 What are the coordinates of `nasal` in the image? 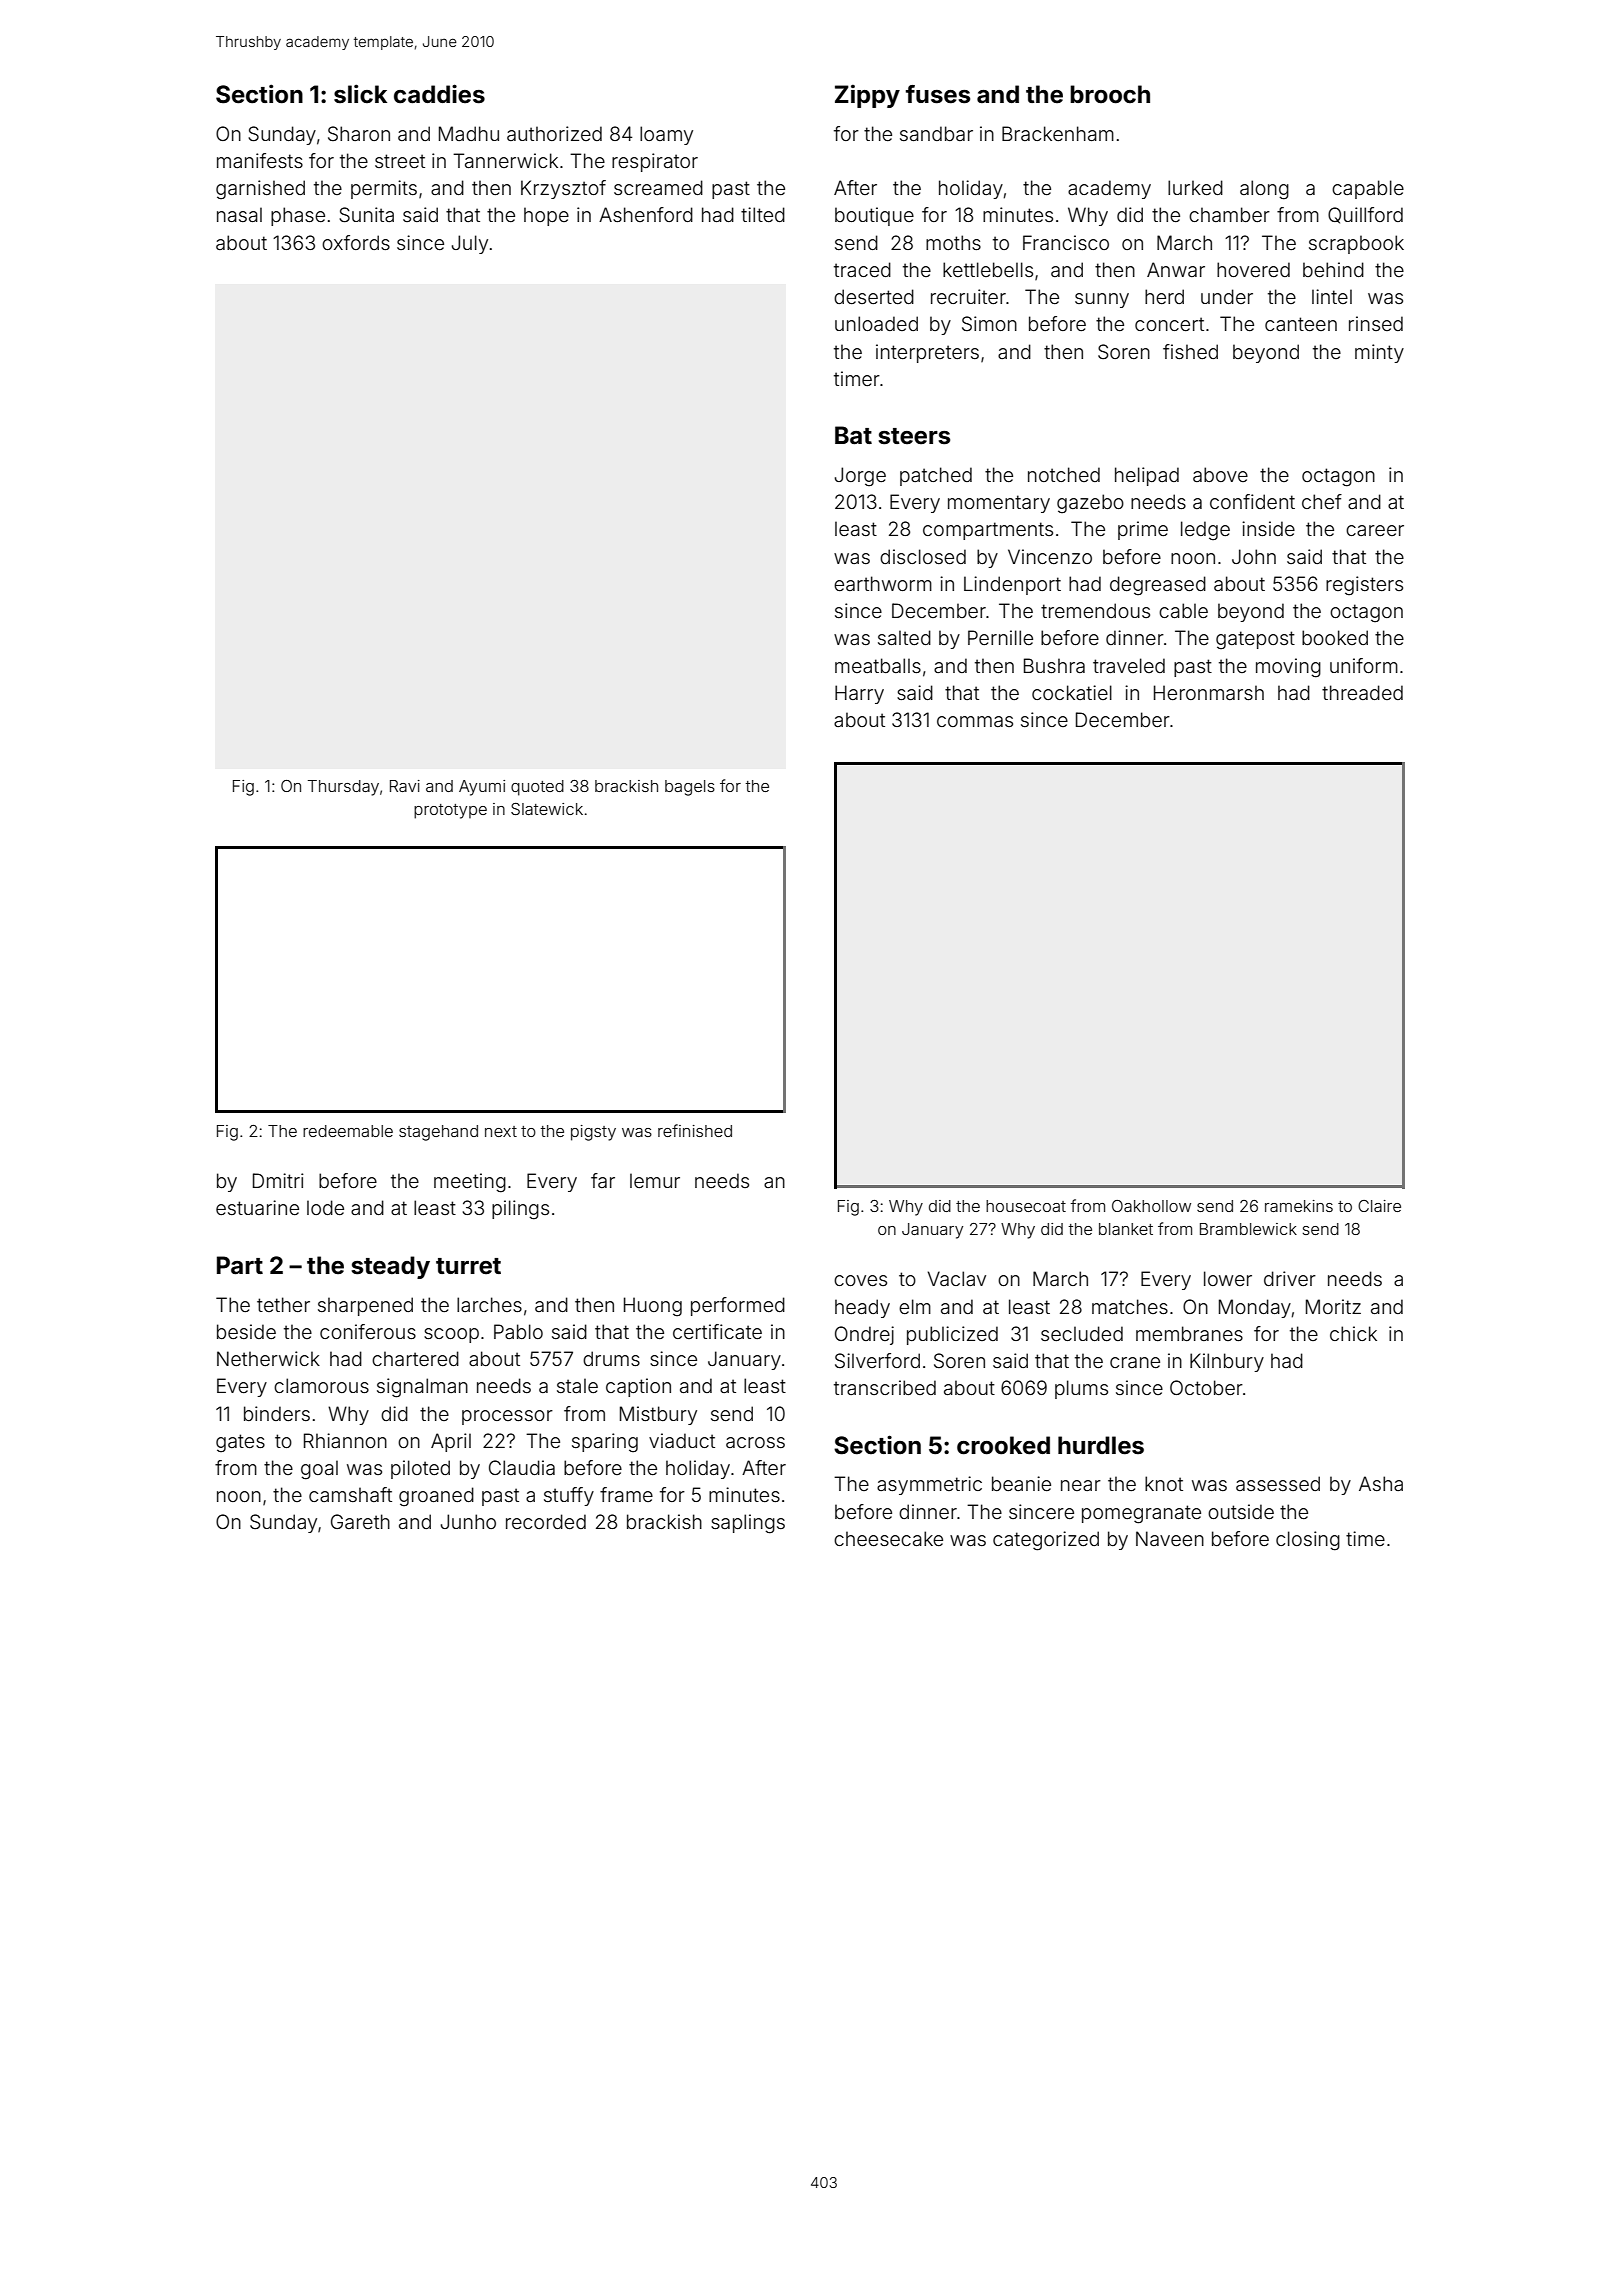 It's located at (239, 214).
